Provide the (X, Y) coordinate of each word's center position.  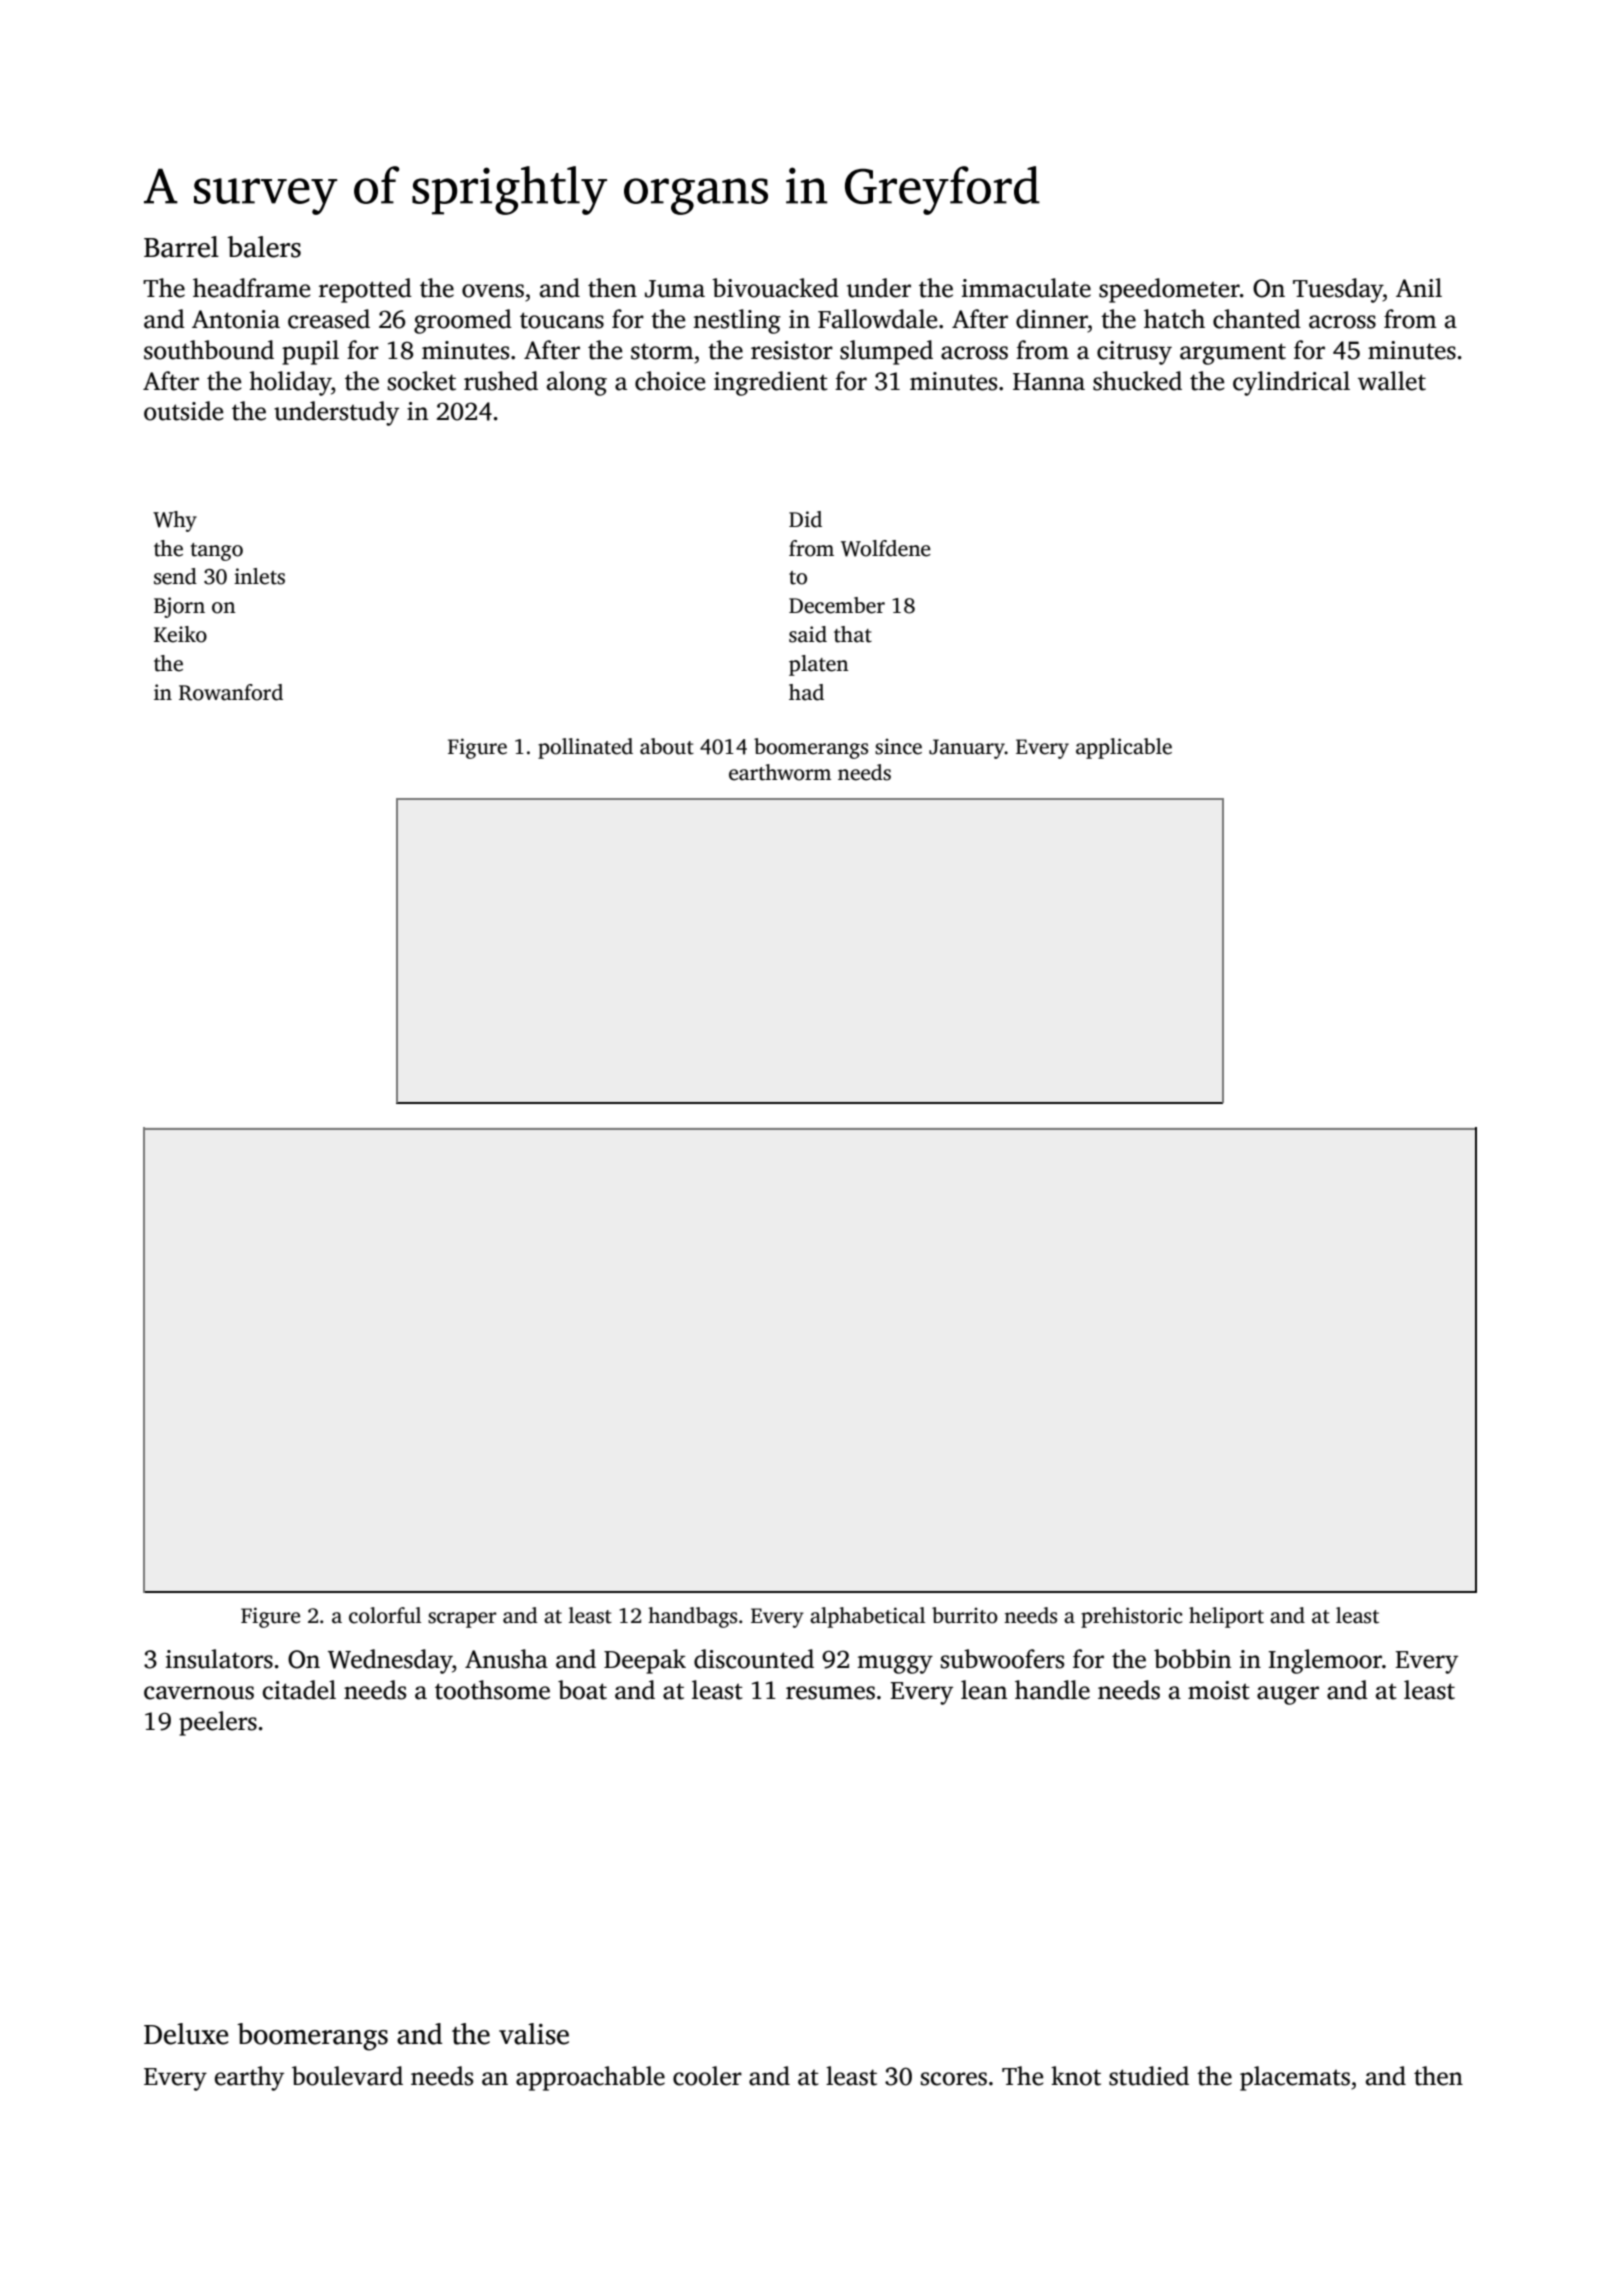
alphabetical (867, 1617)
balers (264, 247)
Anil (1419, 287)
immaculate (1026, 288)
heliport (1226, 1617)
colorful (385, 1615)
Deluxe (186, 2034)
